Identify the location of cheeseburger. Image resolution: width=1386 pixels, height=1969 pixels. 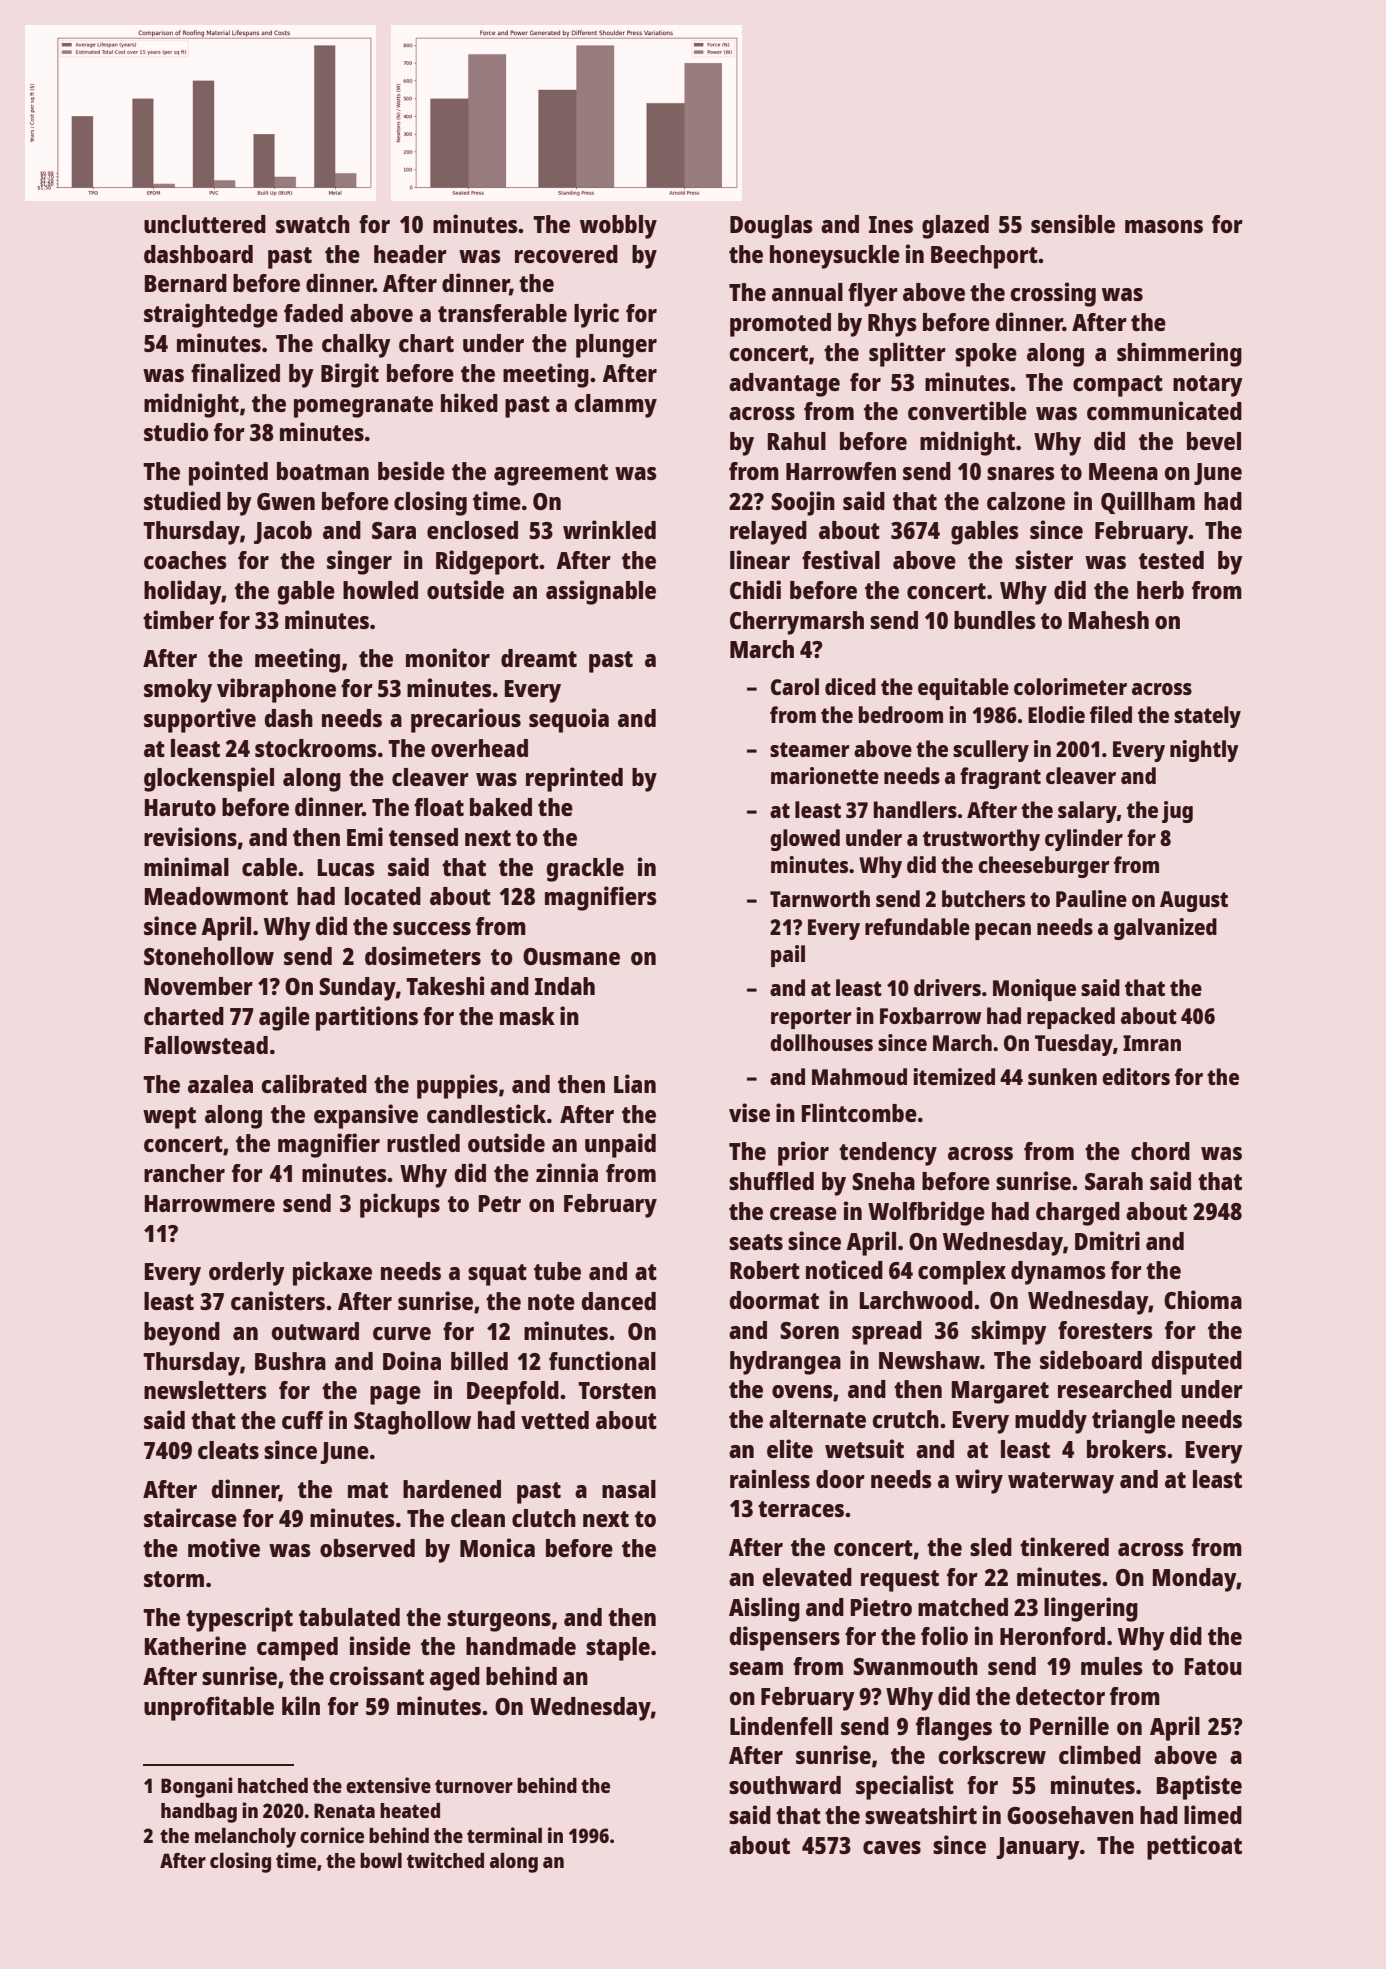
(1044, 867).
